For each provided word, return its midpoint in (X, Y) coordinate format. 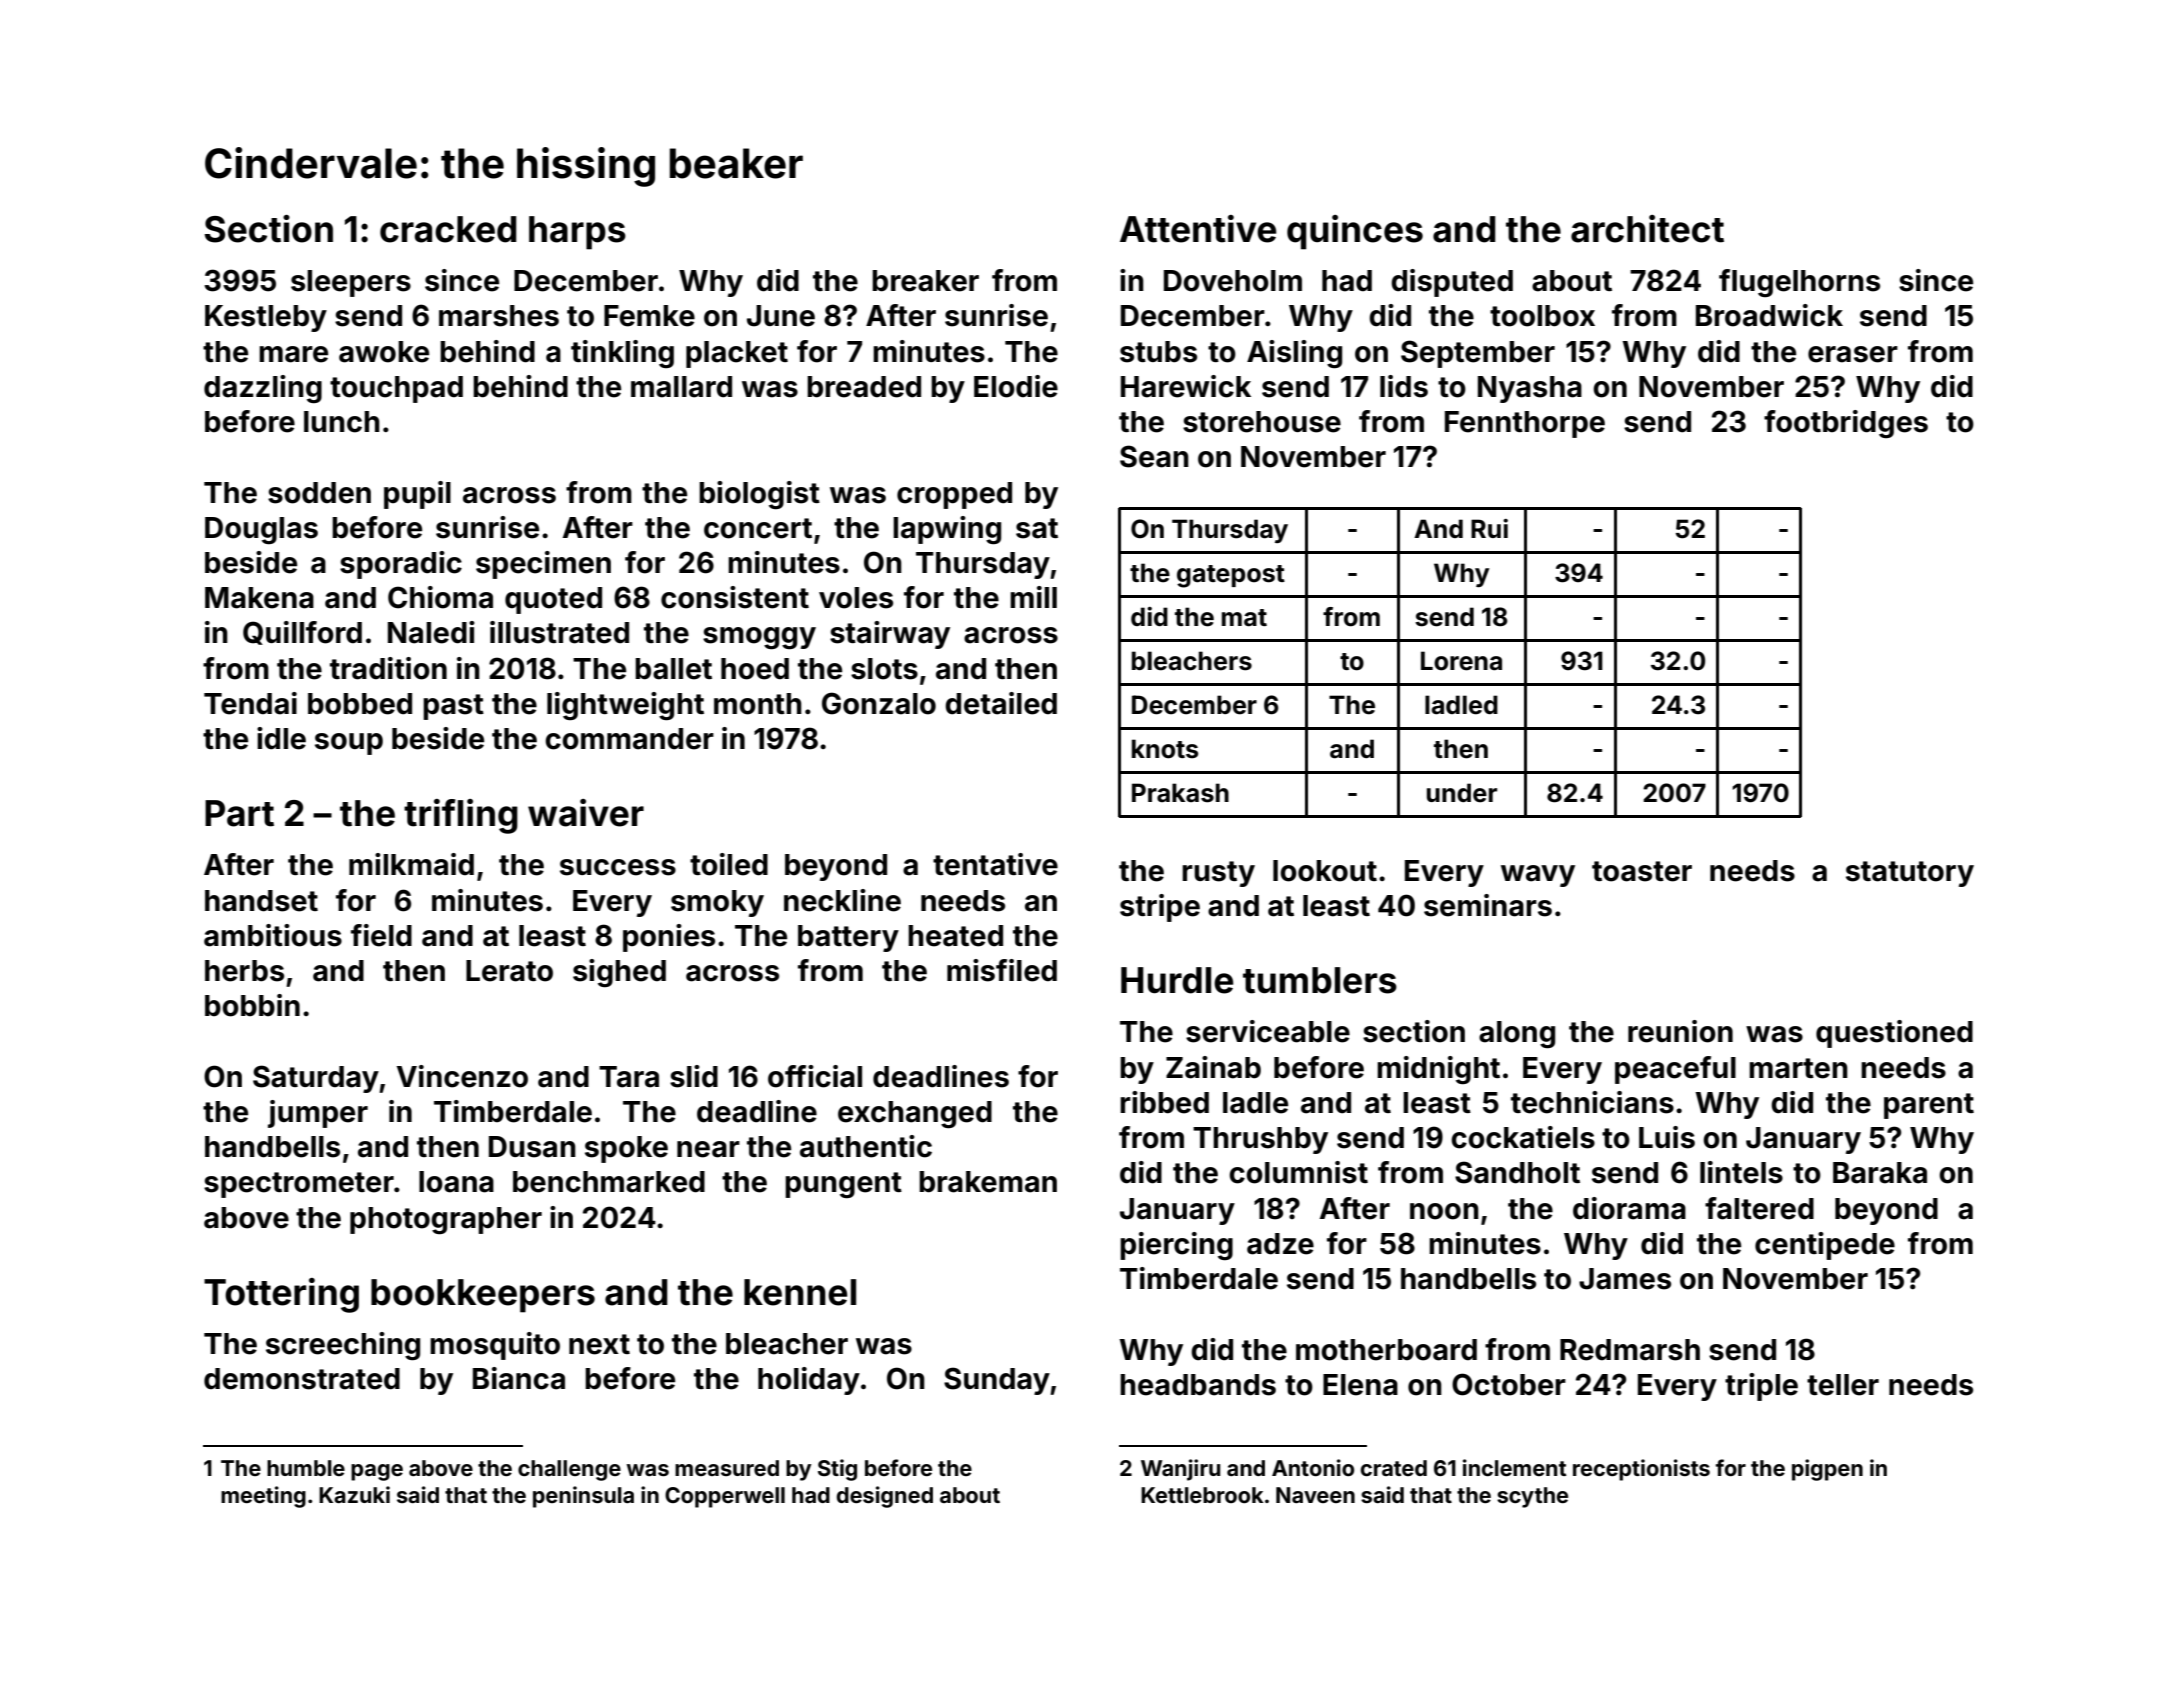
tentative (995, 864)
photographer (446, 1221)
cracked (448, 229)
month (758, 704)
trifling (461, 816)
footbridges (1846, 424)
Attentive (1198, 229)
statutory (1910, 874)
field (381, 935)
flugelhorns (1799, 283)
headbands (1198, 1385)
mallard (681, 387)
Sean (1154, 456)
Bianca (519, 1378)
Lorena (1461, 661)
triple (1761, 1387)
